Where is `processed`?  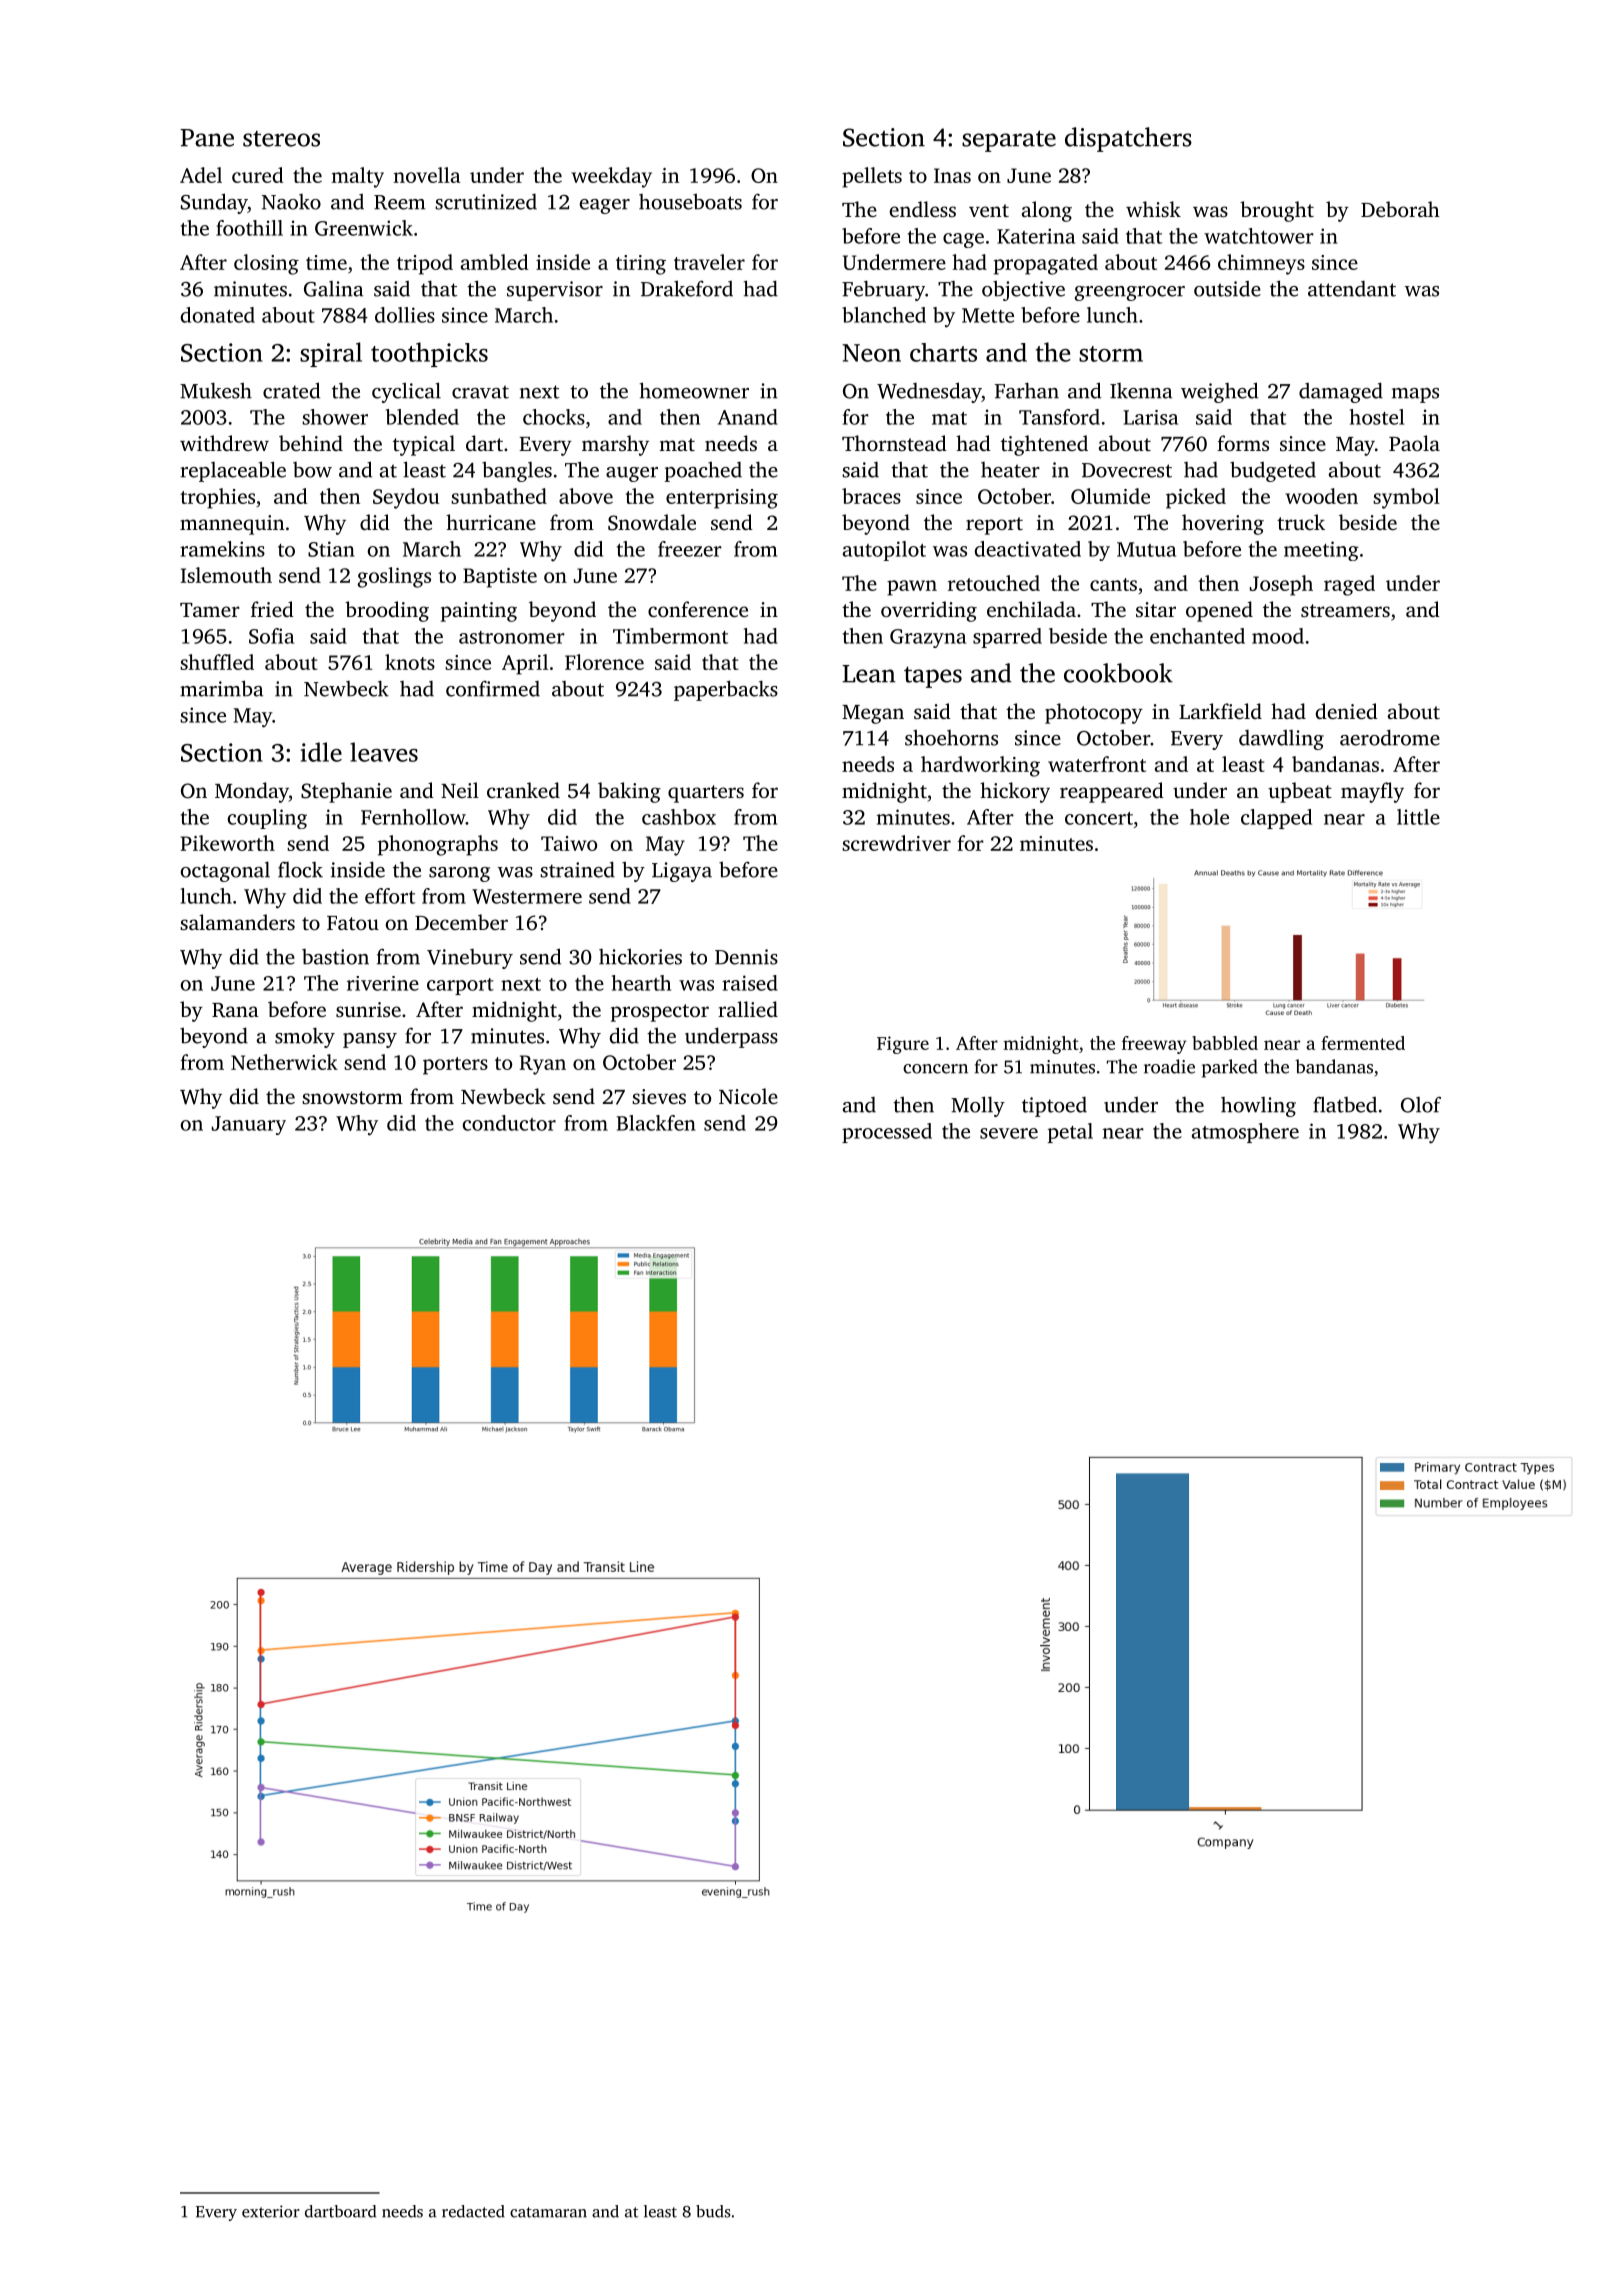
processed is located at coordinates (887, 1133).
